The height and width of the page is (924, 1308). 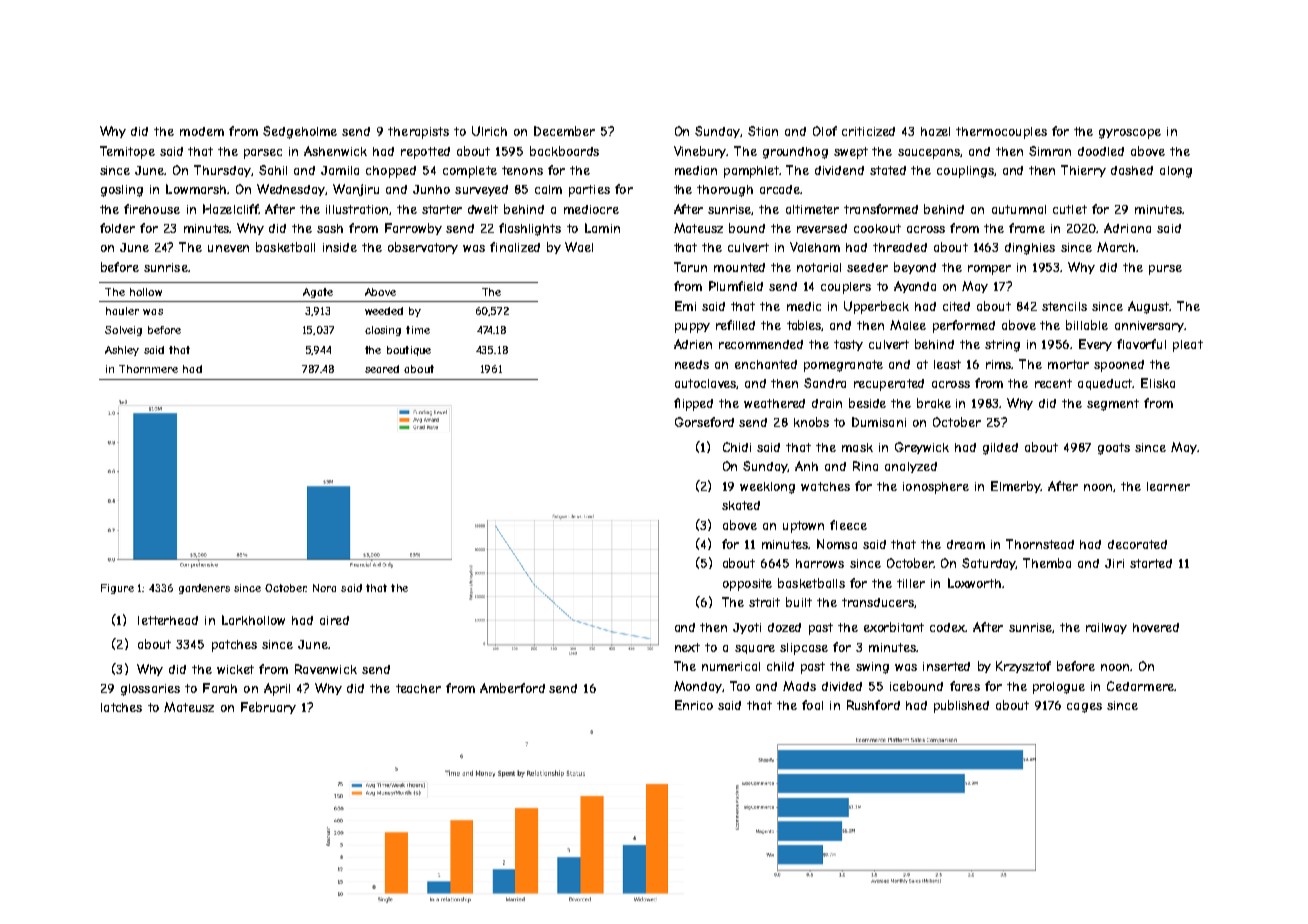 What do you see at coordinates (334, 620) in the page?
I see `aired` at bounding box center [334, 620].
